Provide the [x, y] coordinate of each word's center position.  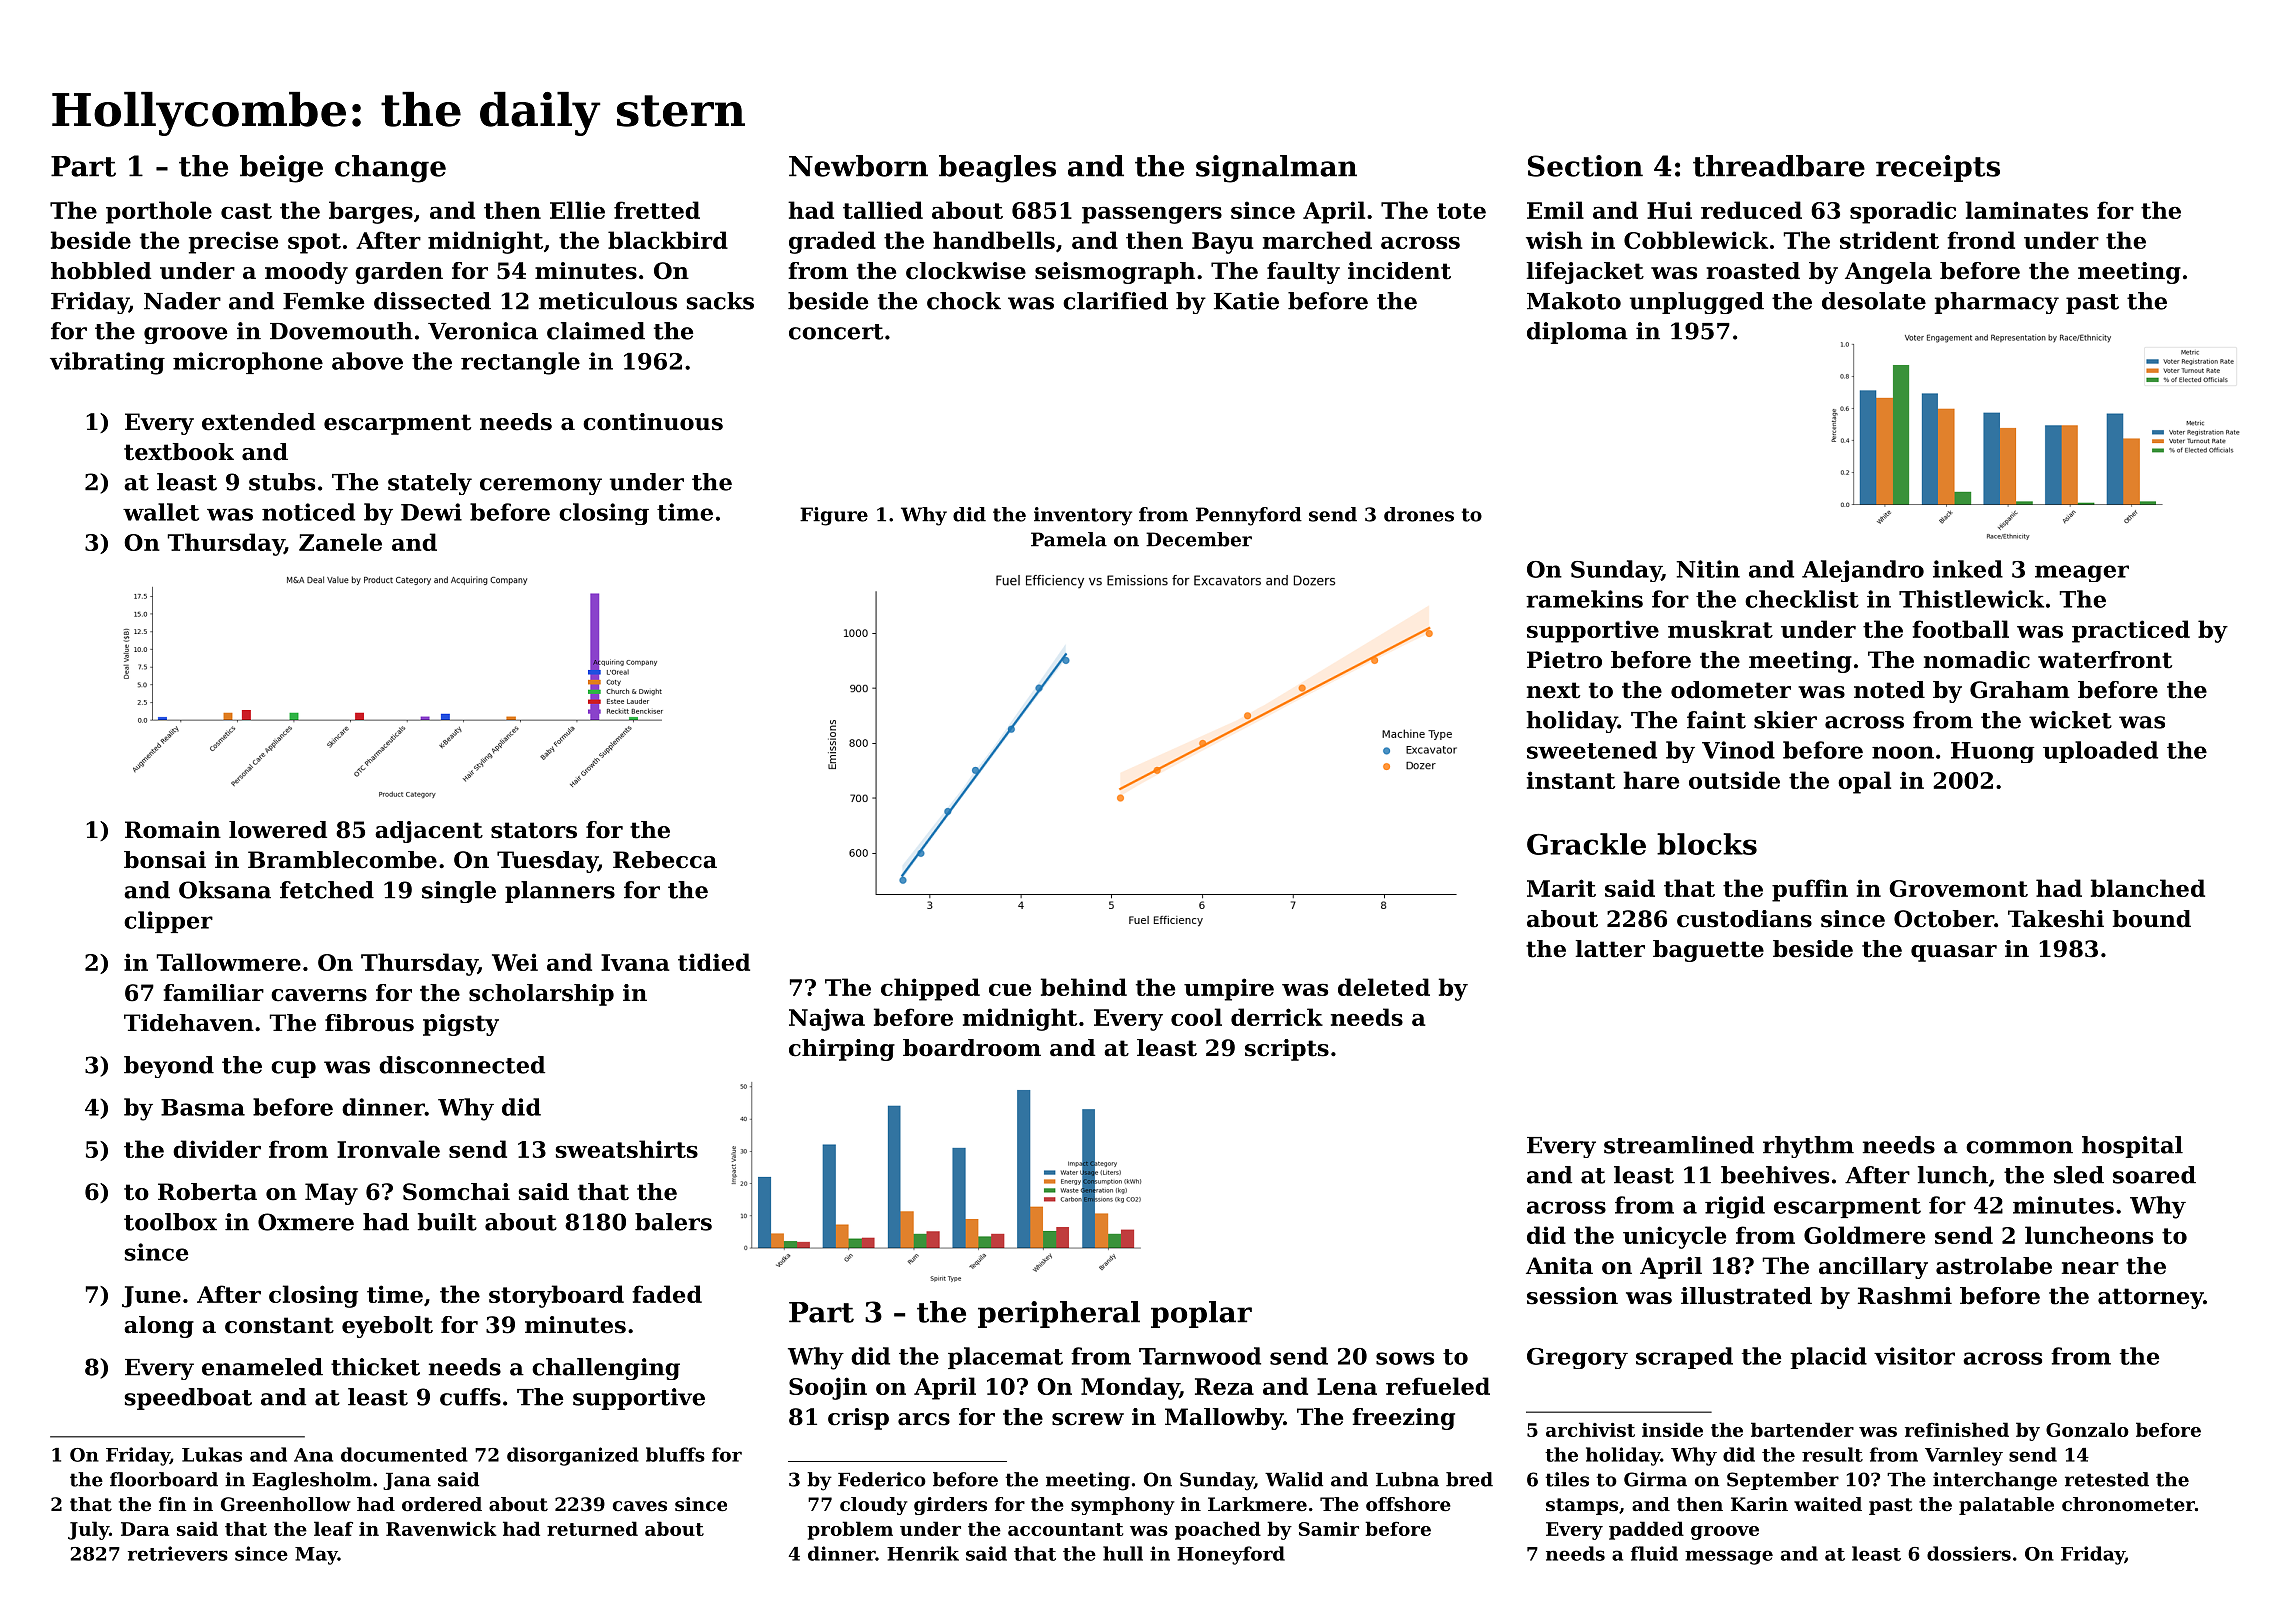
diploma [1577, 333]
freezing [1404, 1419]
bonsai [165, 860]
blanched [2148, 888]
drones [1419, 514]
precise [233, 242]
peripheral [1059, 1314]
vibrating [107, 363]
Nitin [1708, 569]
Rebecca [665, 860]
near [2090, 1268]
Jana [407, 1481]
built [447, 1222]
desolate [1874, 301]
